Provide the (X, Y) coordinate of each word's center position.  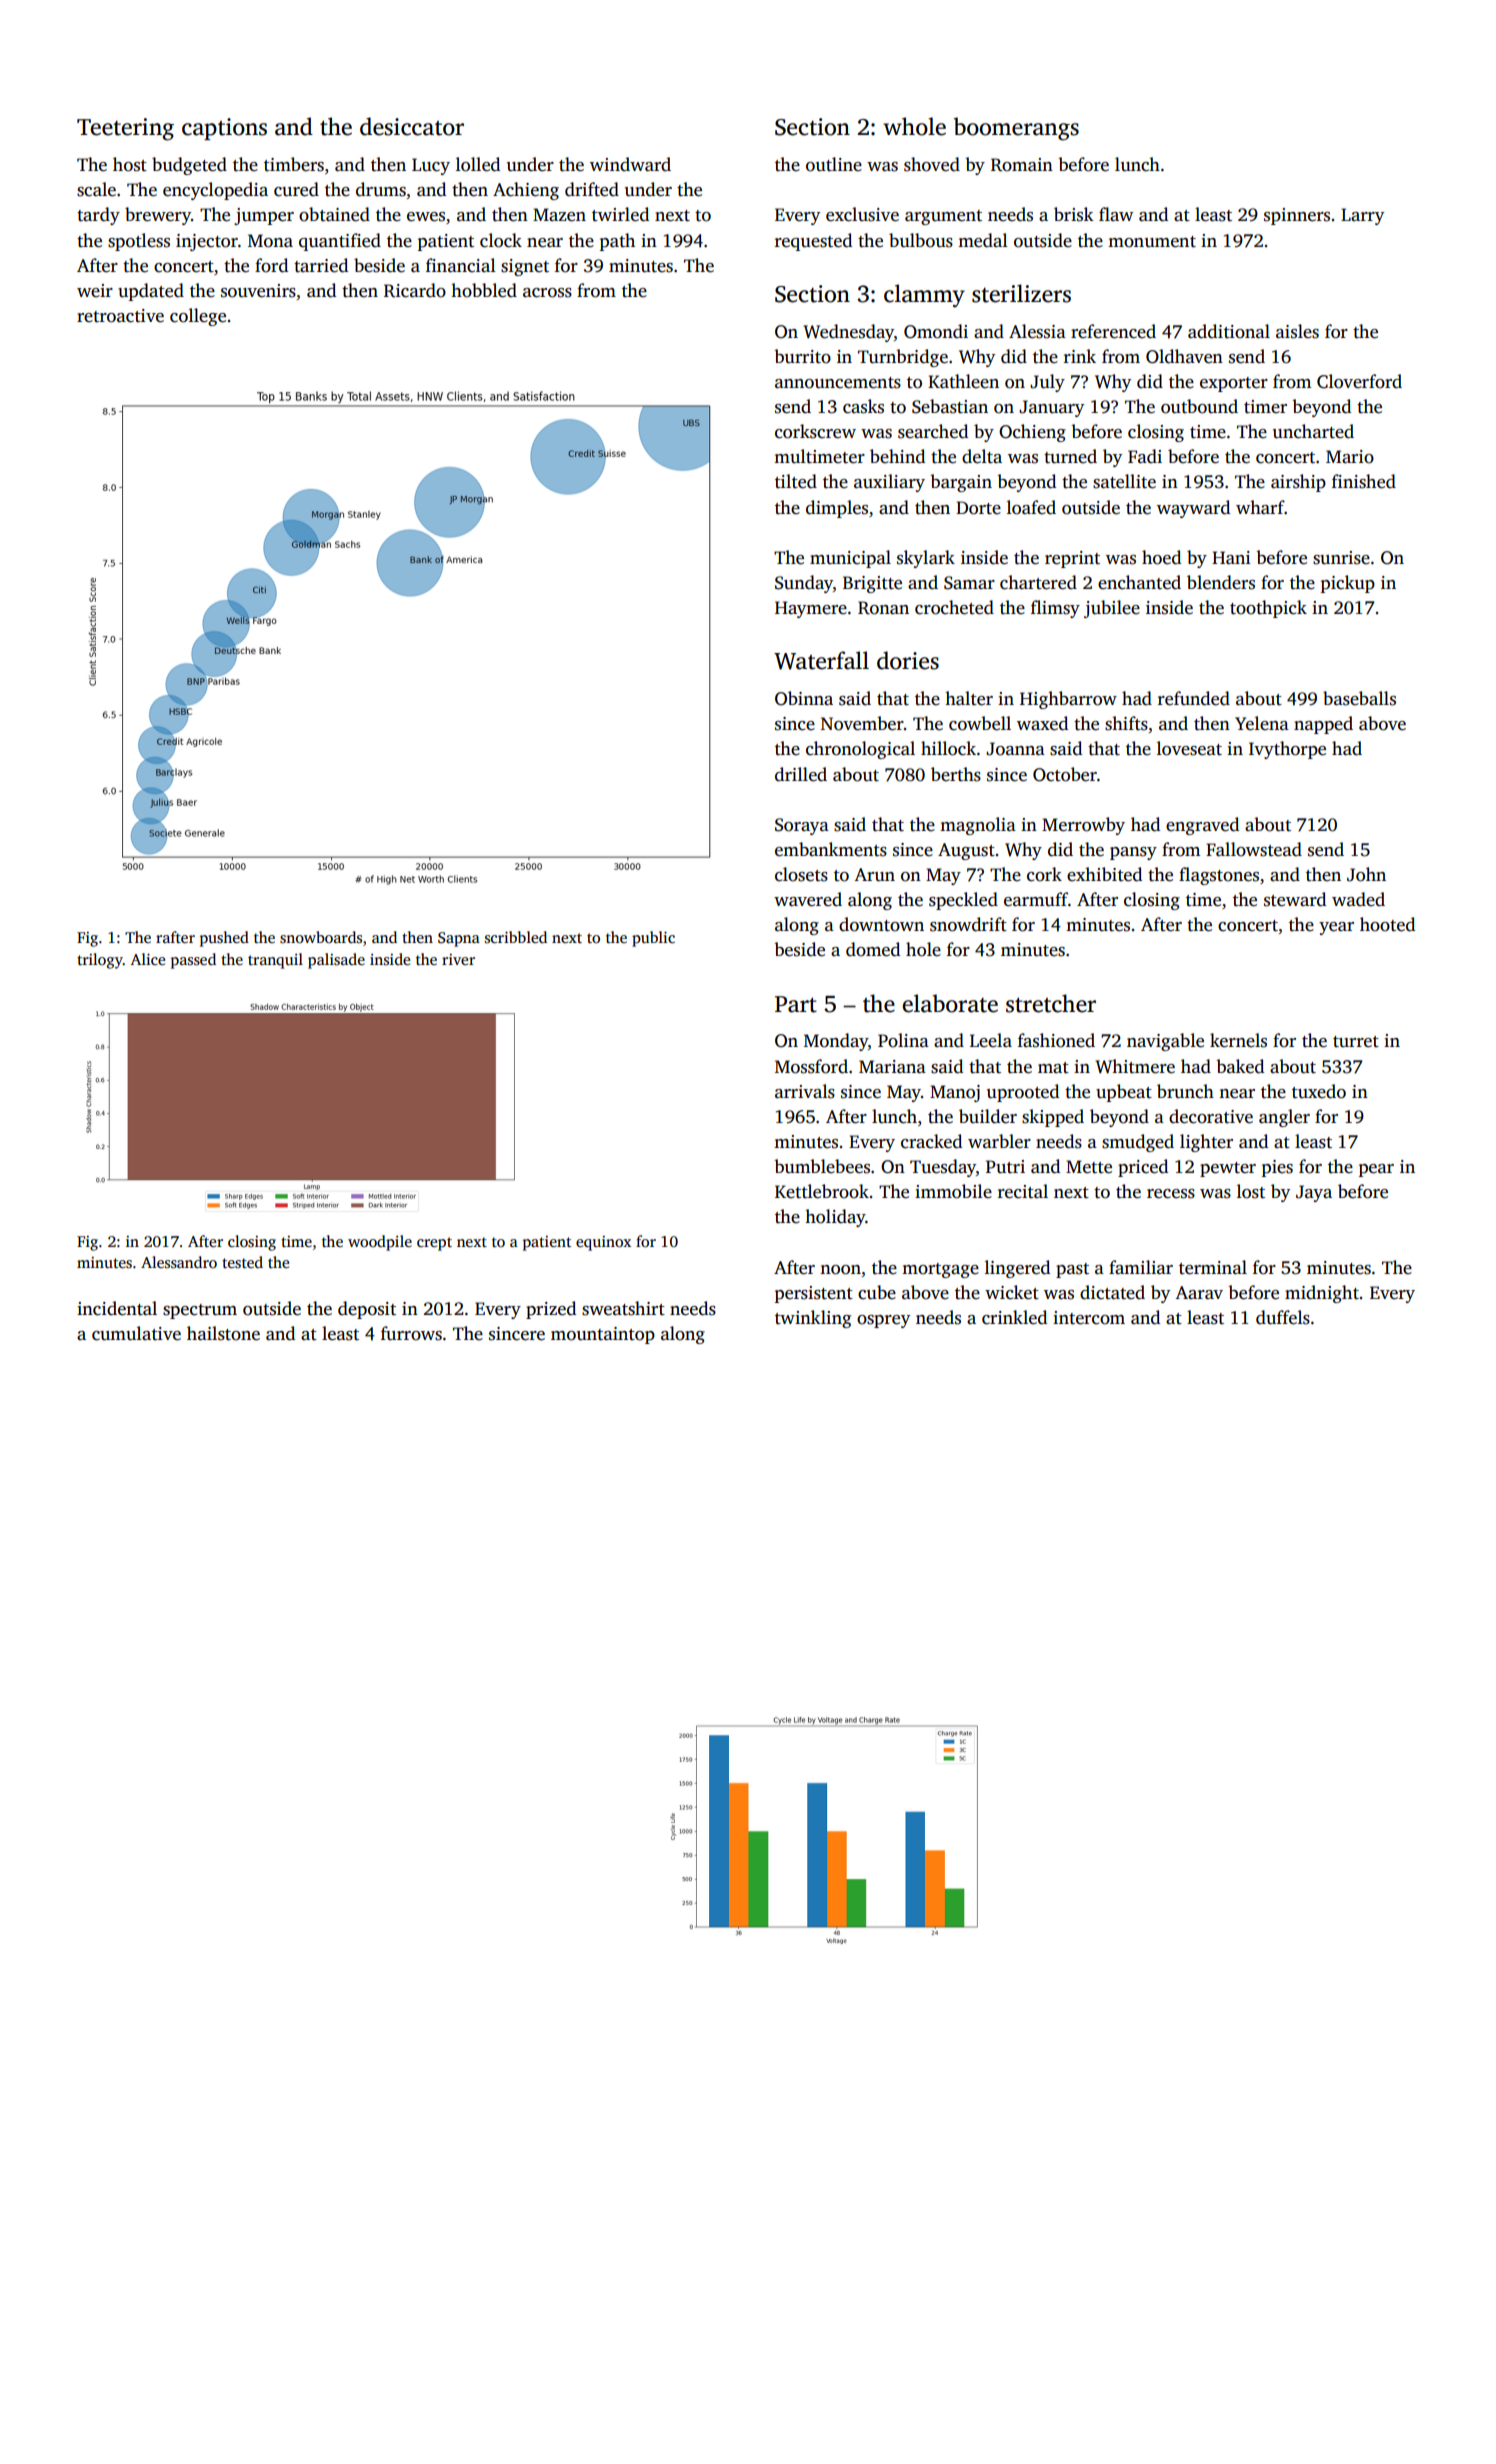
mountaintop (603, 1335)
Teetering (125, 129)
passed (193, 961)
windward (630, 164)
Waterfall (821, 660)
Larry (1362, 216)
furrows (411, 1333)
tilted (796, 481)
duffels (1283, 1317)
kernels (1238, 1040)
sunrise (1341, 558)
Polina (903, 1040)
